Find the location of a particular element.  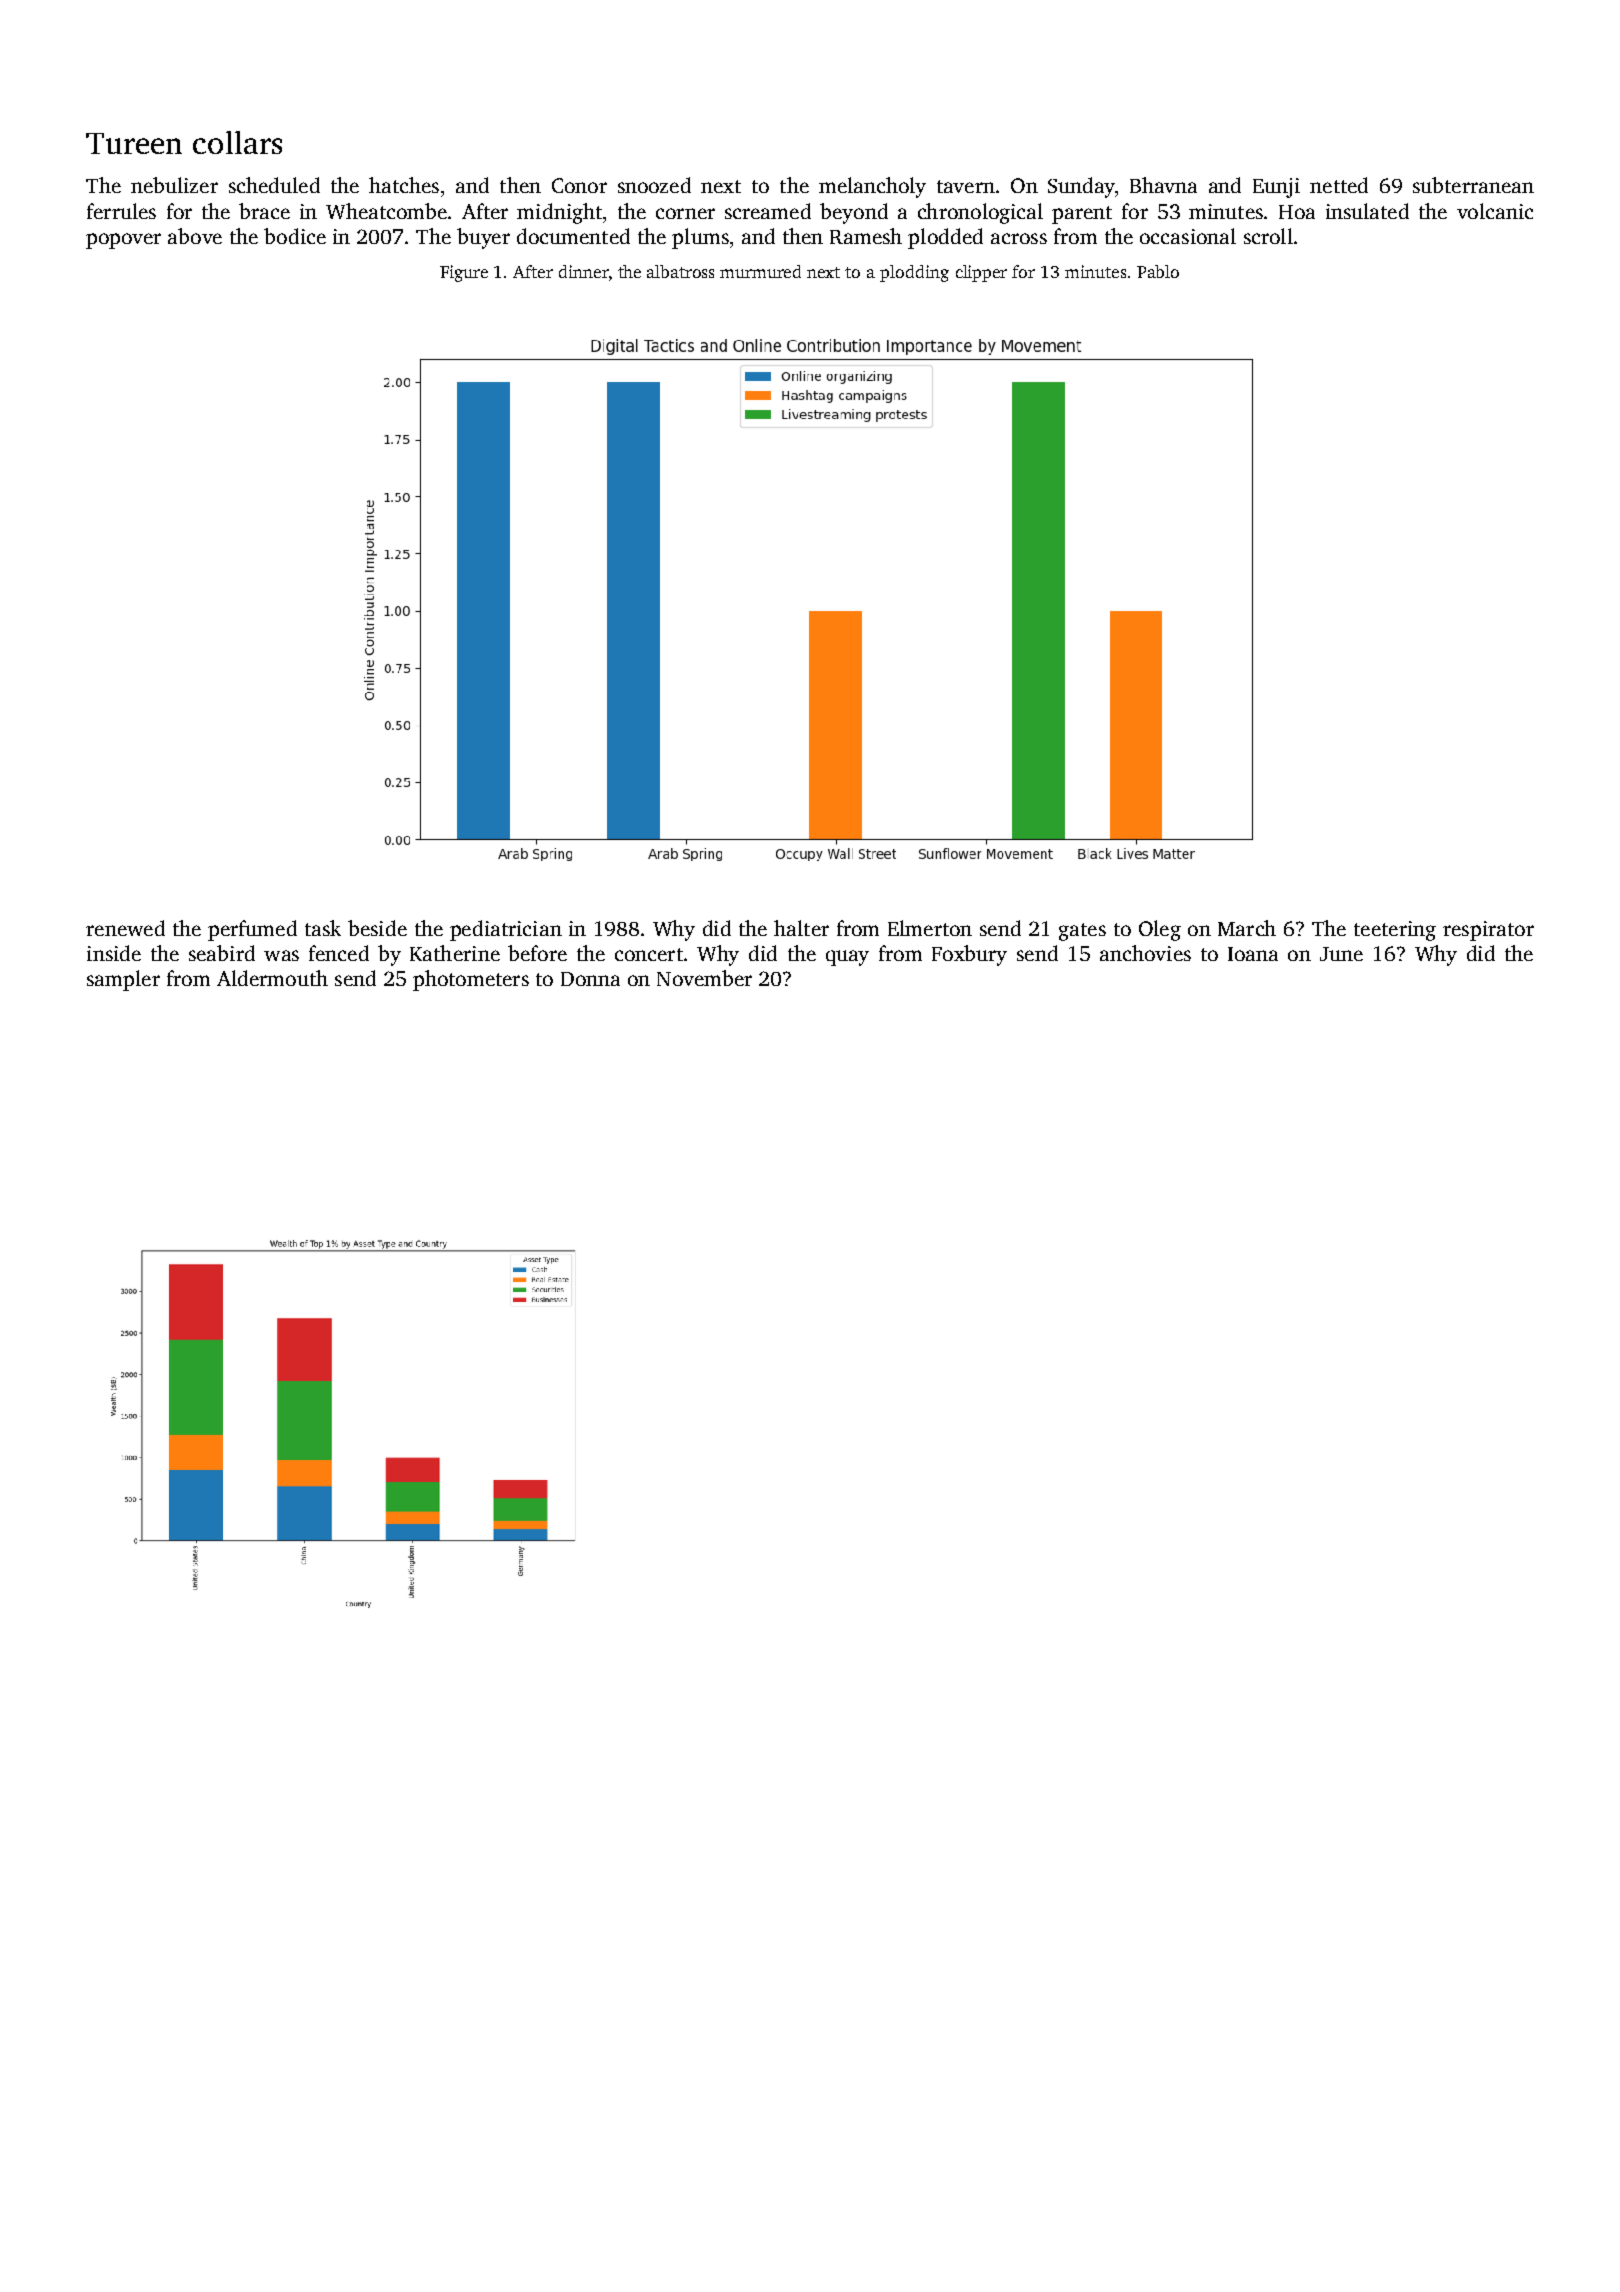

respirator is located at coordinates (1488, 931).
